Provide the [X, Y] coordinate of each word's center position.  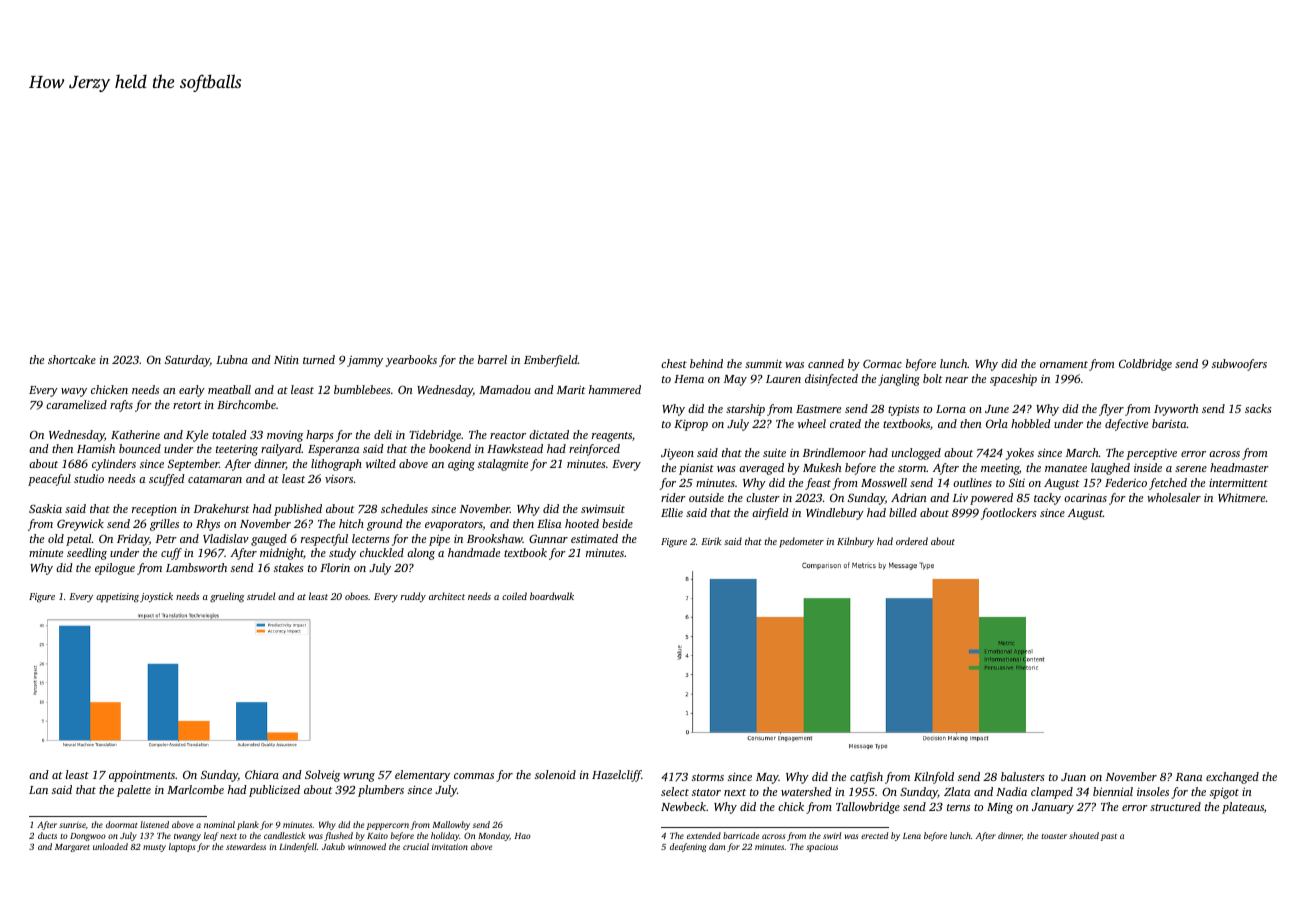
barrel [492, 359]
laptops [182, 847]
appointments [142, 776]
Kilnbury [855, 542]
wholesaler [1174, 497]
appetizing [117, 598]
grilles [164, 525]
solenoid [555, 774]
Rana [1189, 777]
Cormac [882, 363]
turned [319, 359]
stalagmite [503, 465]
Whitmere [1241, 497]
